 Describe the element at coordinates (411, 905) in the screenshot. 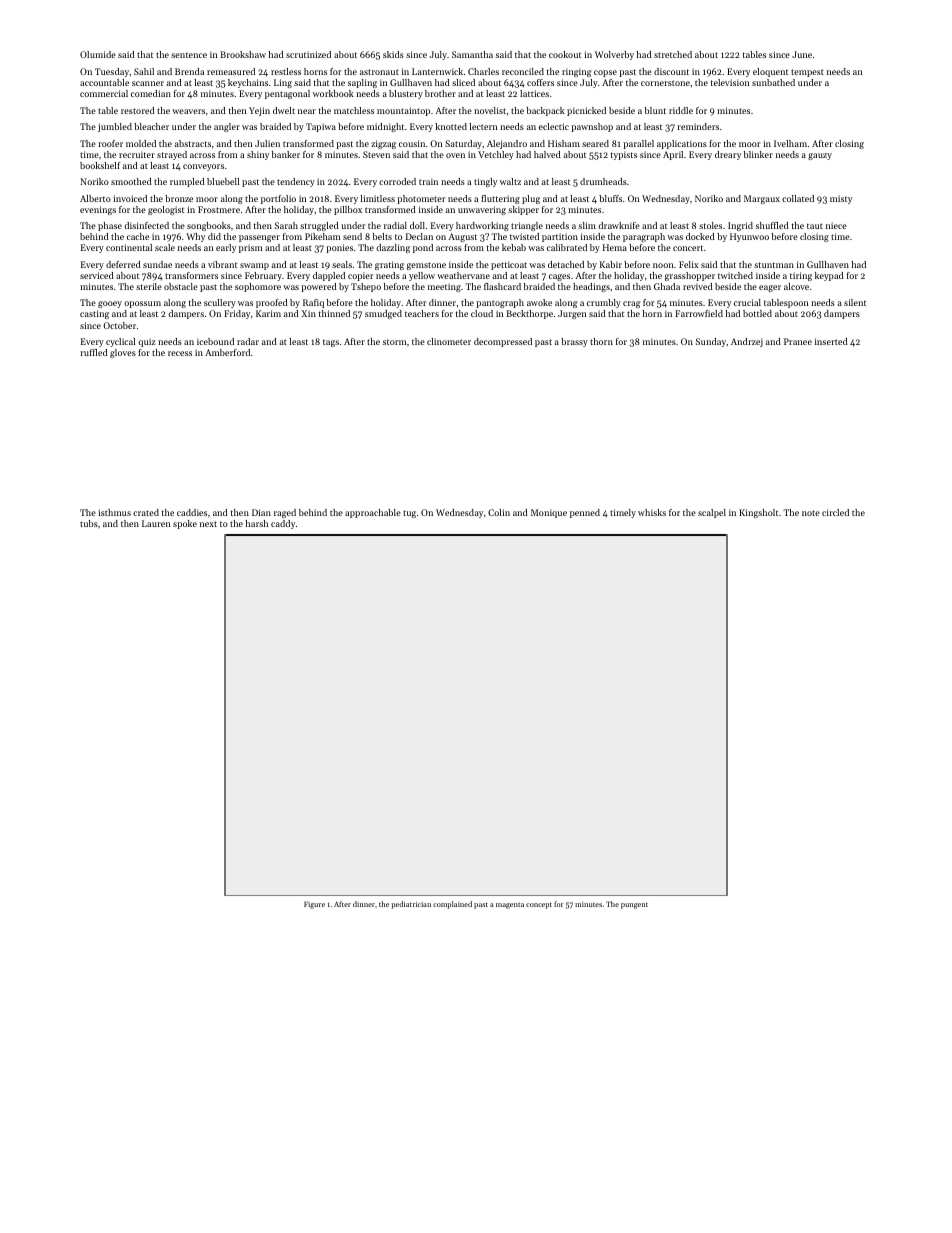

I see `pediatrician` at that location.
